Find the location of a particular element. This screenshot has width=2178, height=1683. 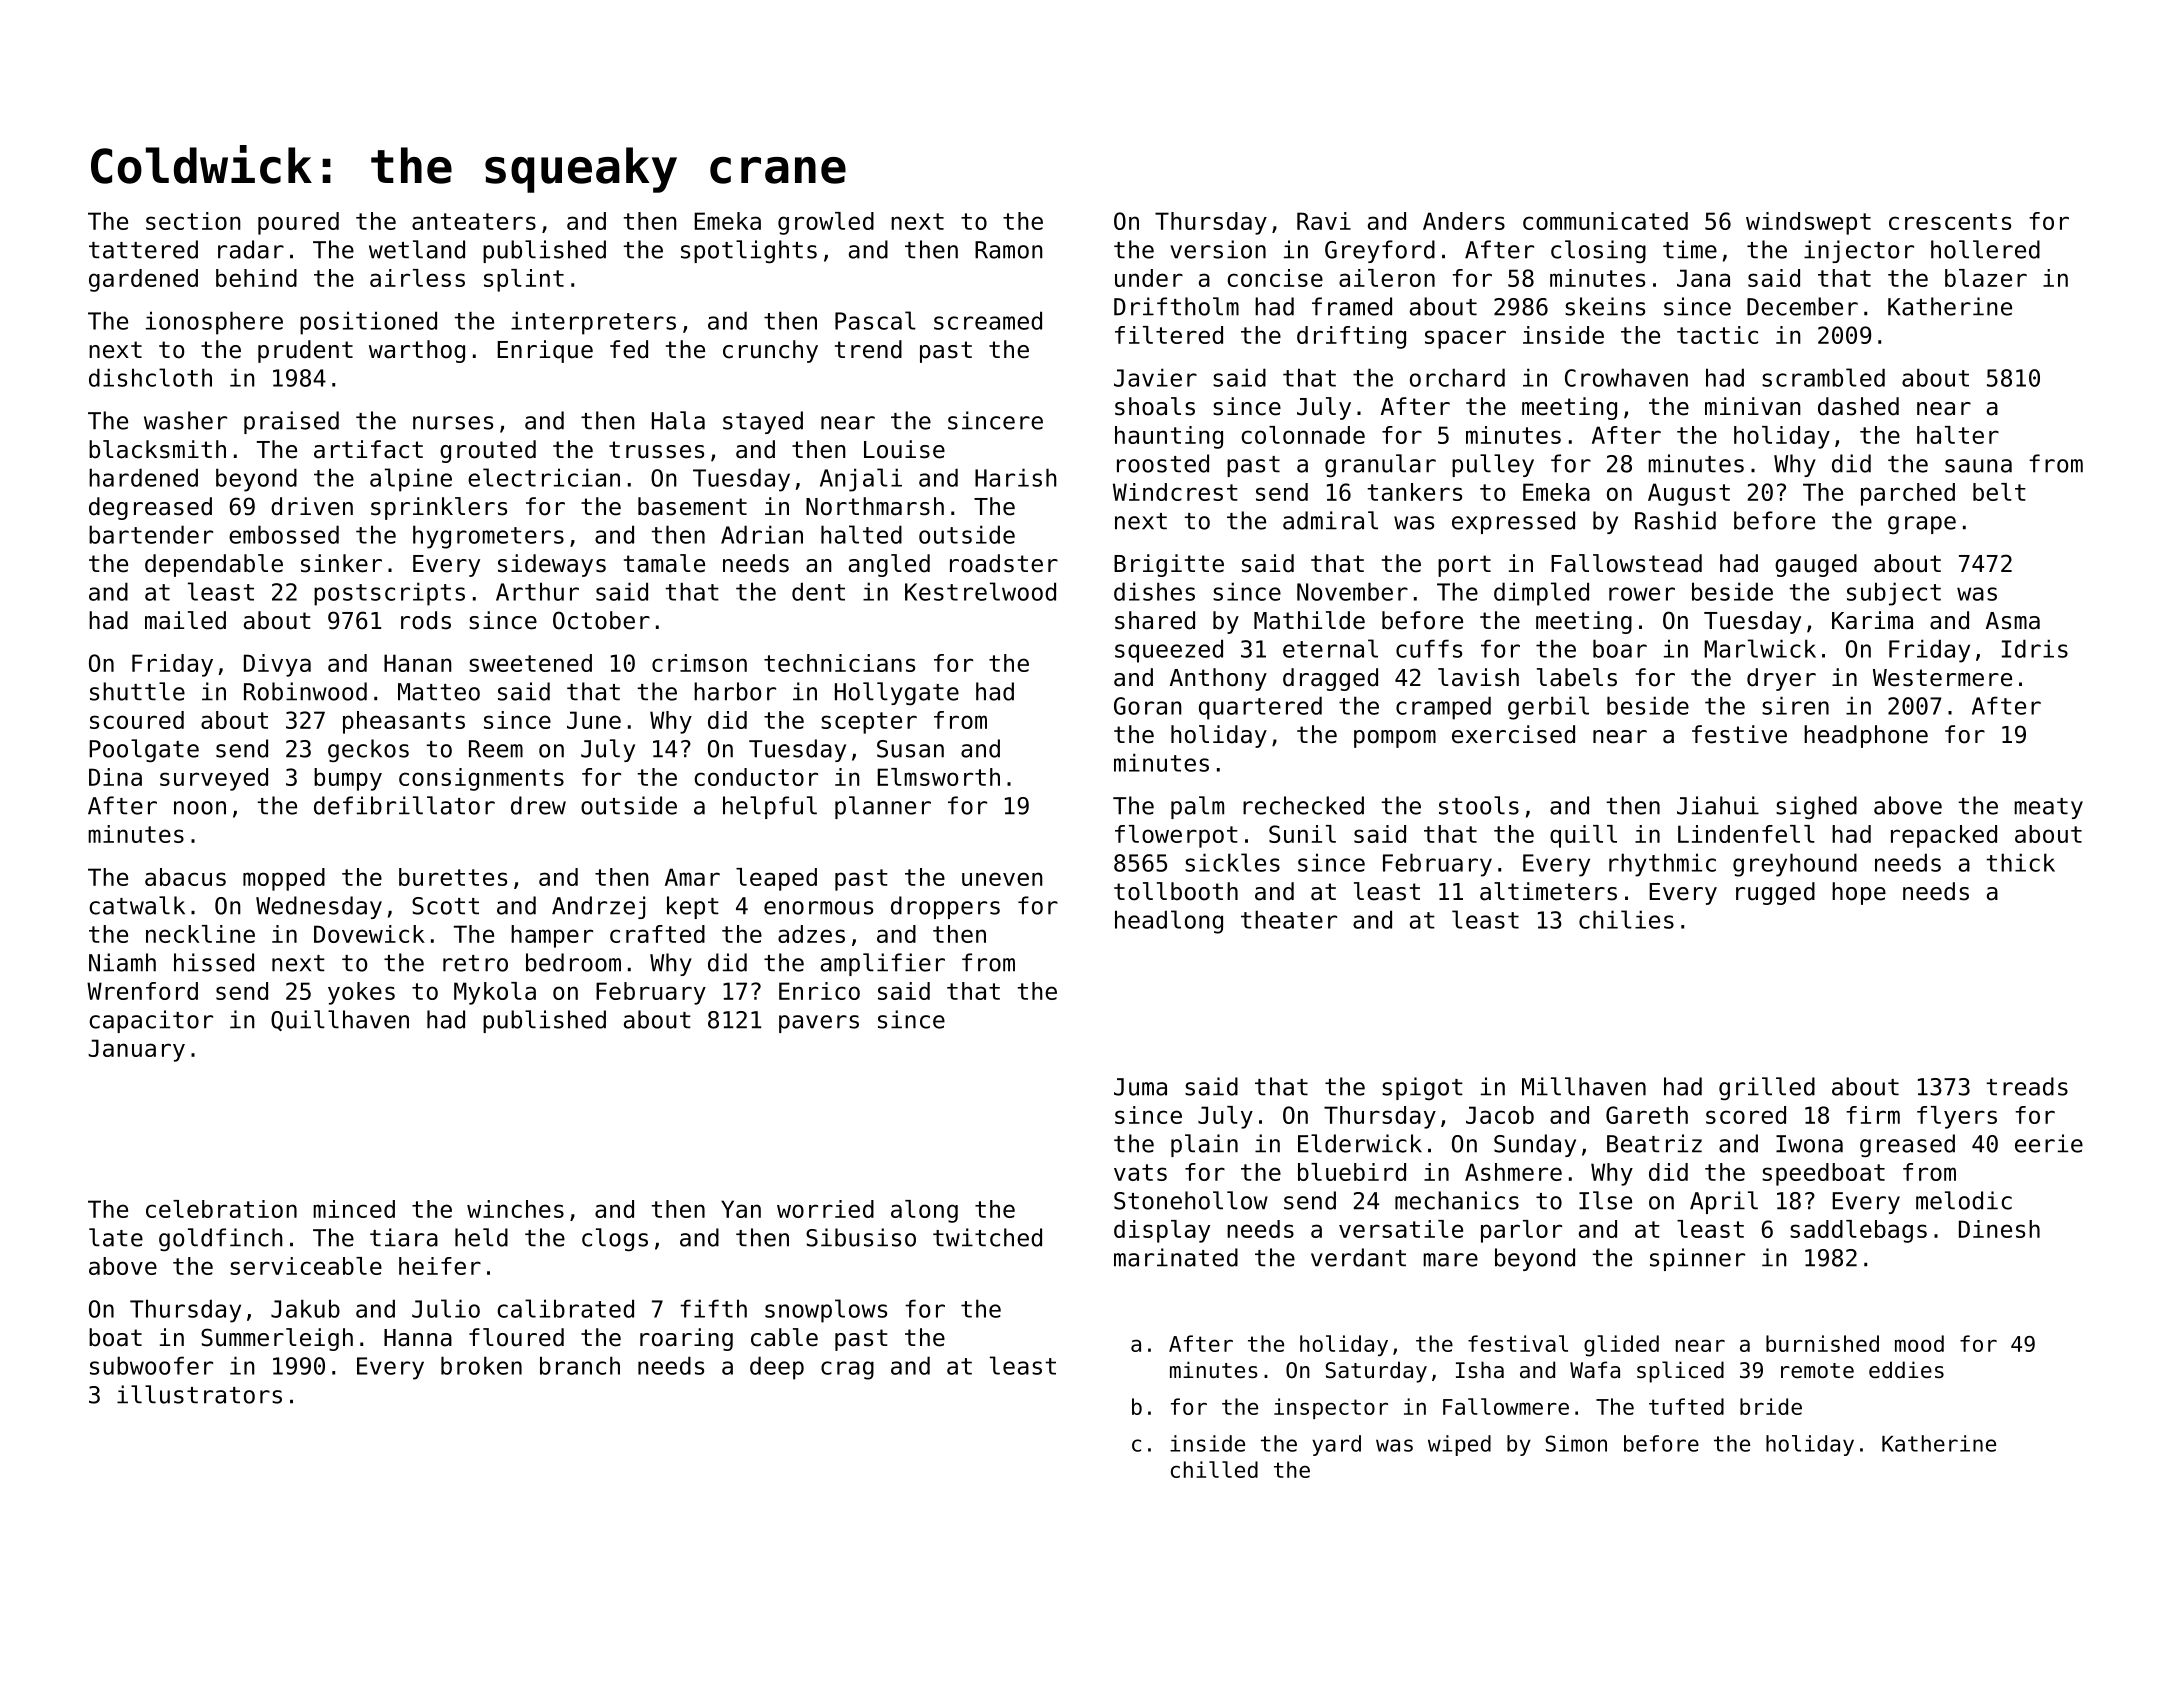

chilled is located at coordinates (1214, 1469).
